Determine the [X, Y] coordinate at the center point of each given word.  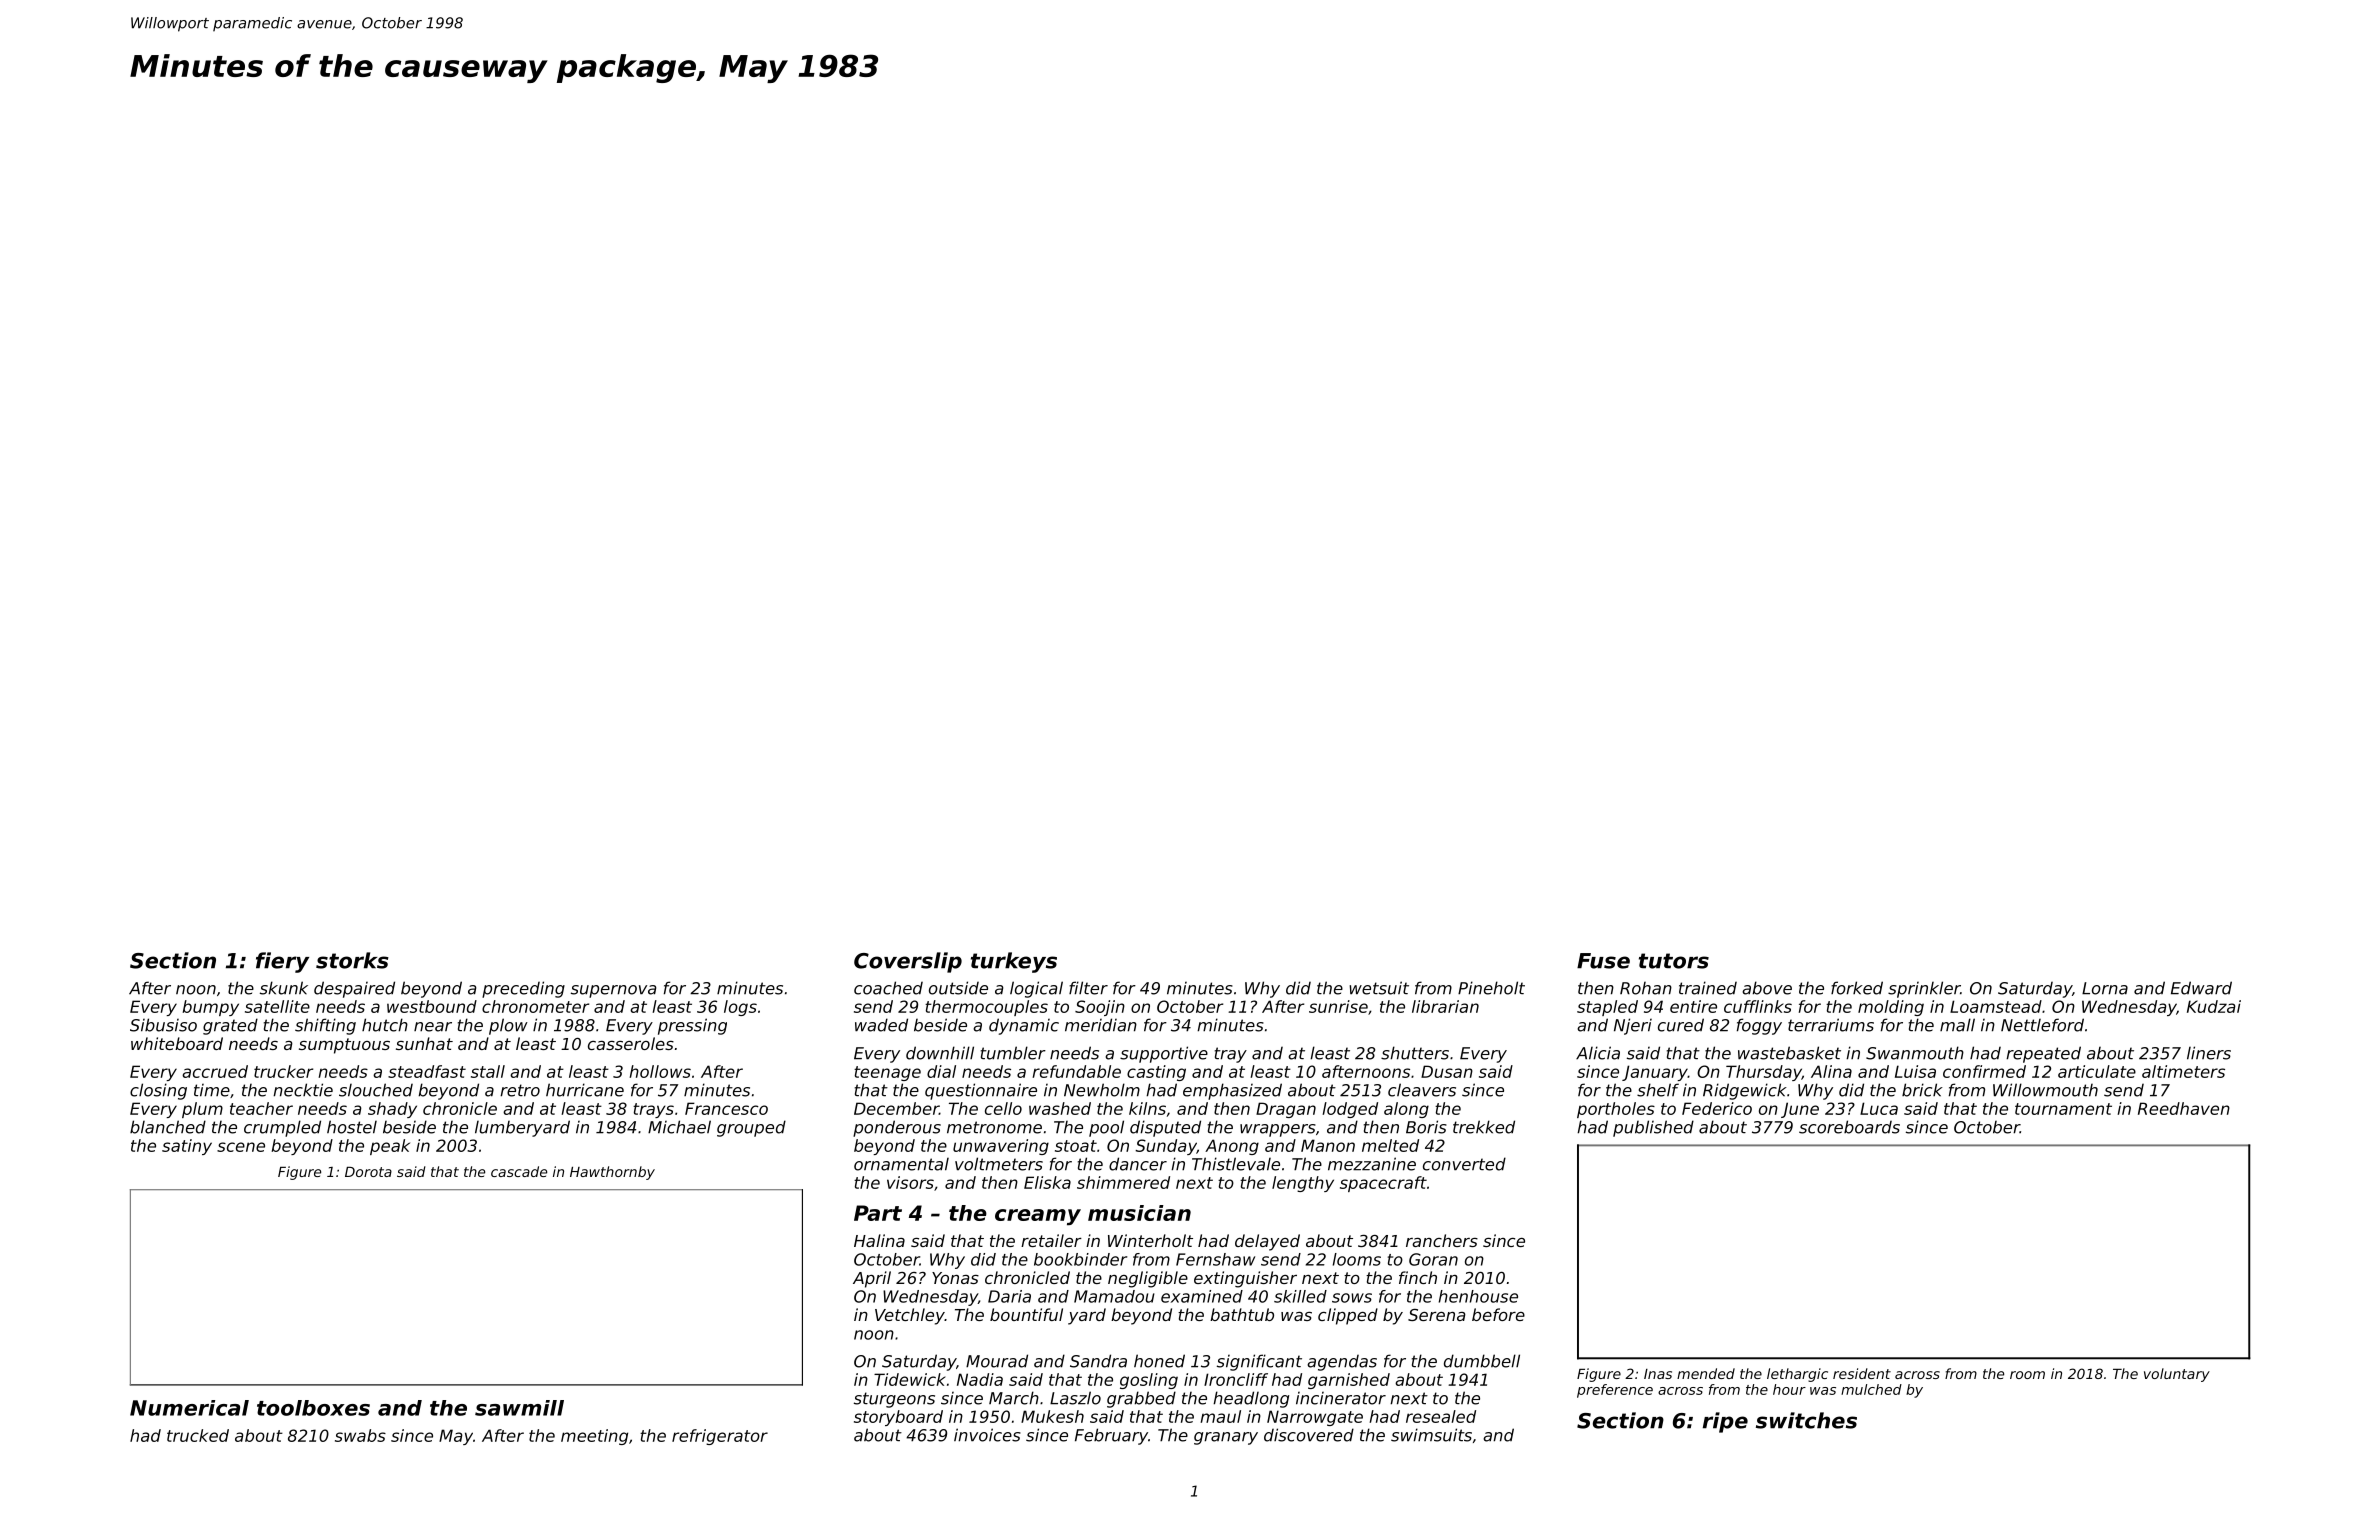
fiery [282, 962]
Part [878, 1213]
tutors [1674, 961]
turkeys [1014, 962]
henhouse [1478, 1296]
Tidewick [910, 1379]
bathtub [1242, 1314]
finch [1418, 1277]
